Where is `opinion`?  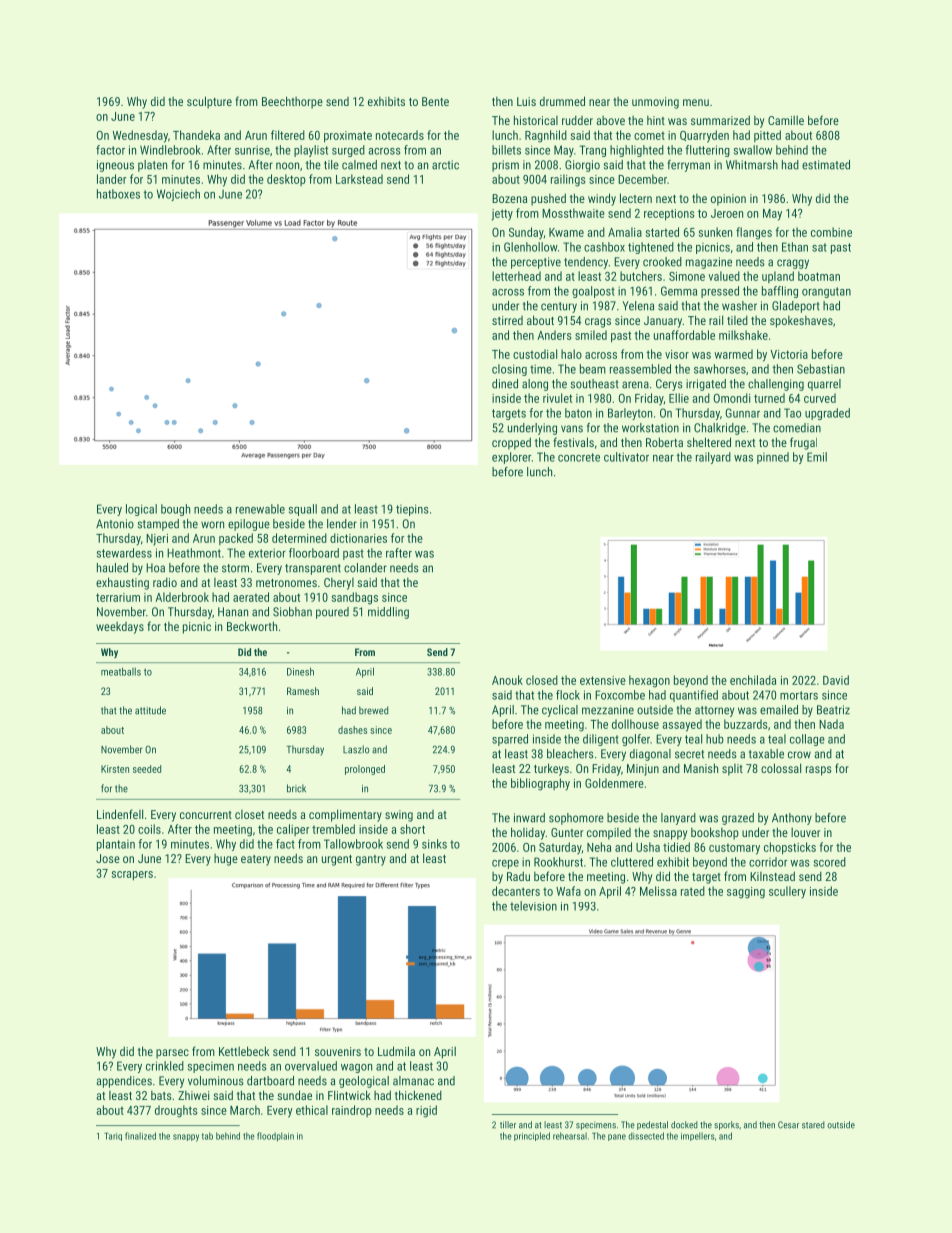
opinion is located at coordinates (728, 200).
